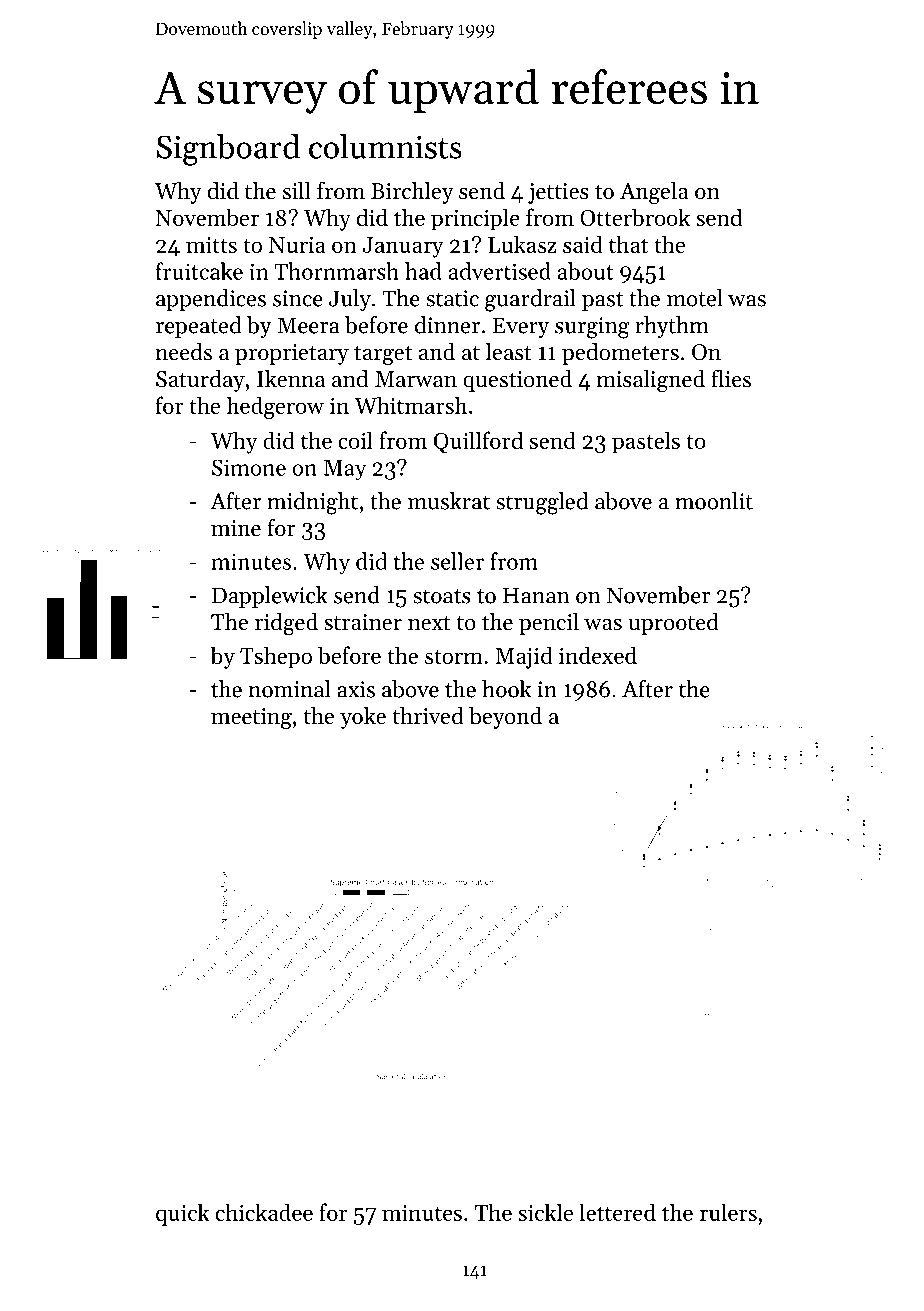 The height and width of the screenshot is (1311, 924). Describe the element at coordinates (312, 503) in the screenshot. I see `midnight` at that location.
